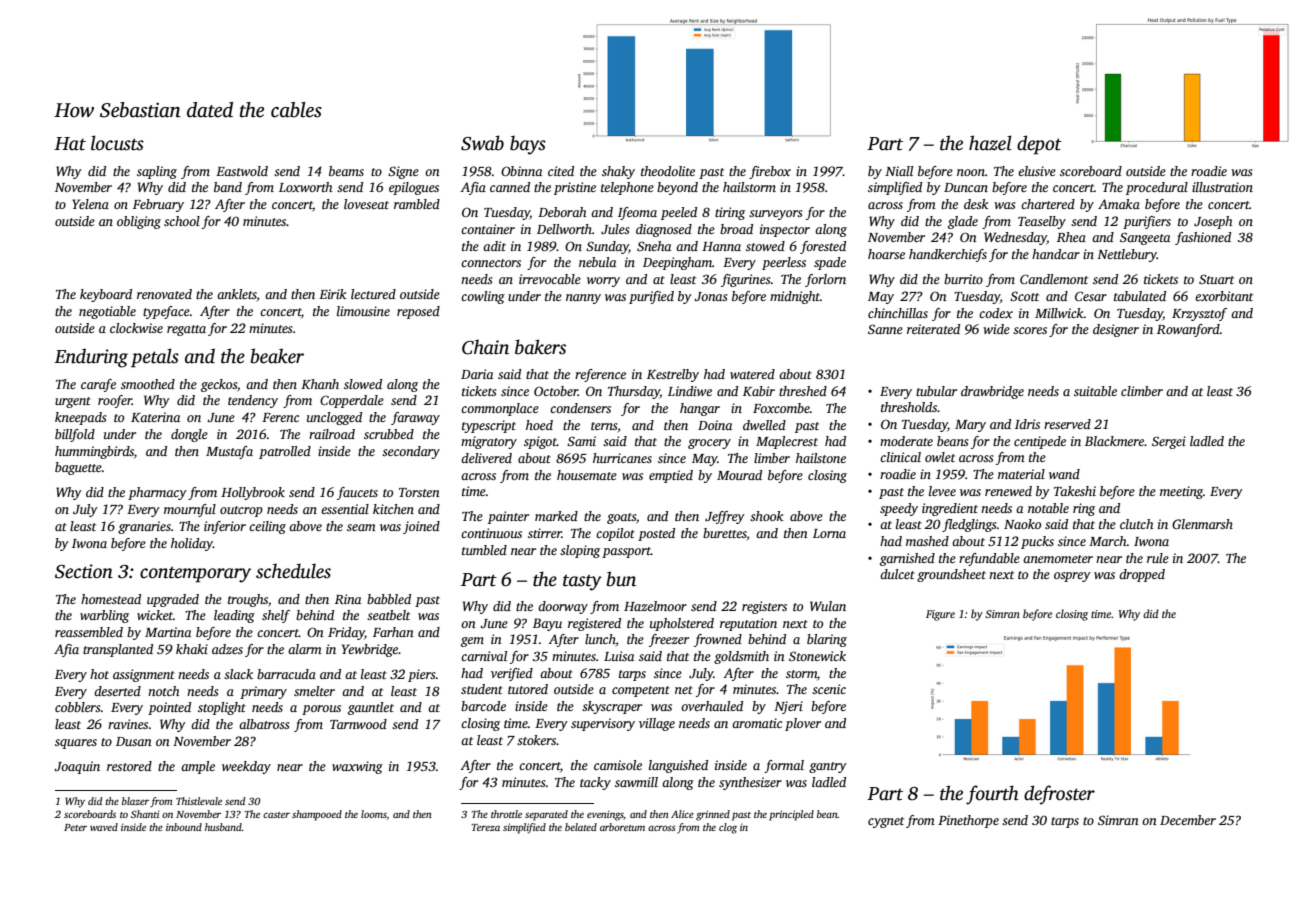 The height and width of the screenshot is (924, 1308). I want to click on fledglings, so click(969, 525).
